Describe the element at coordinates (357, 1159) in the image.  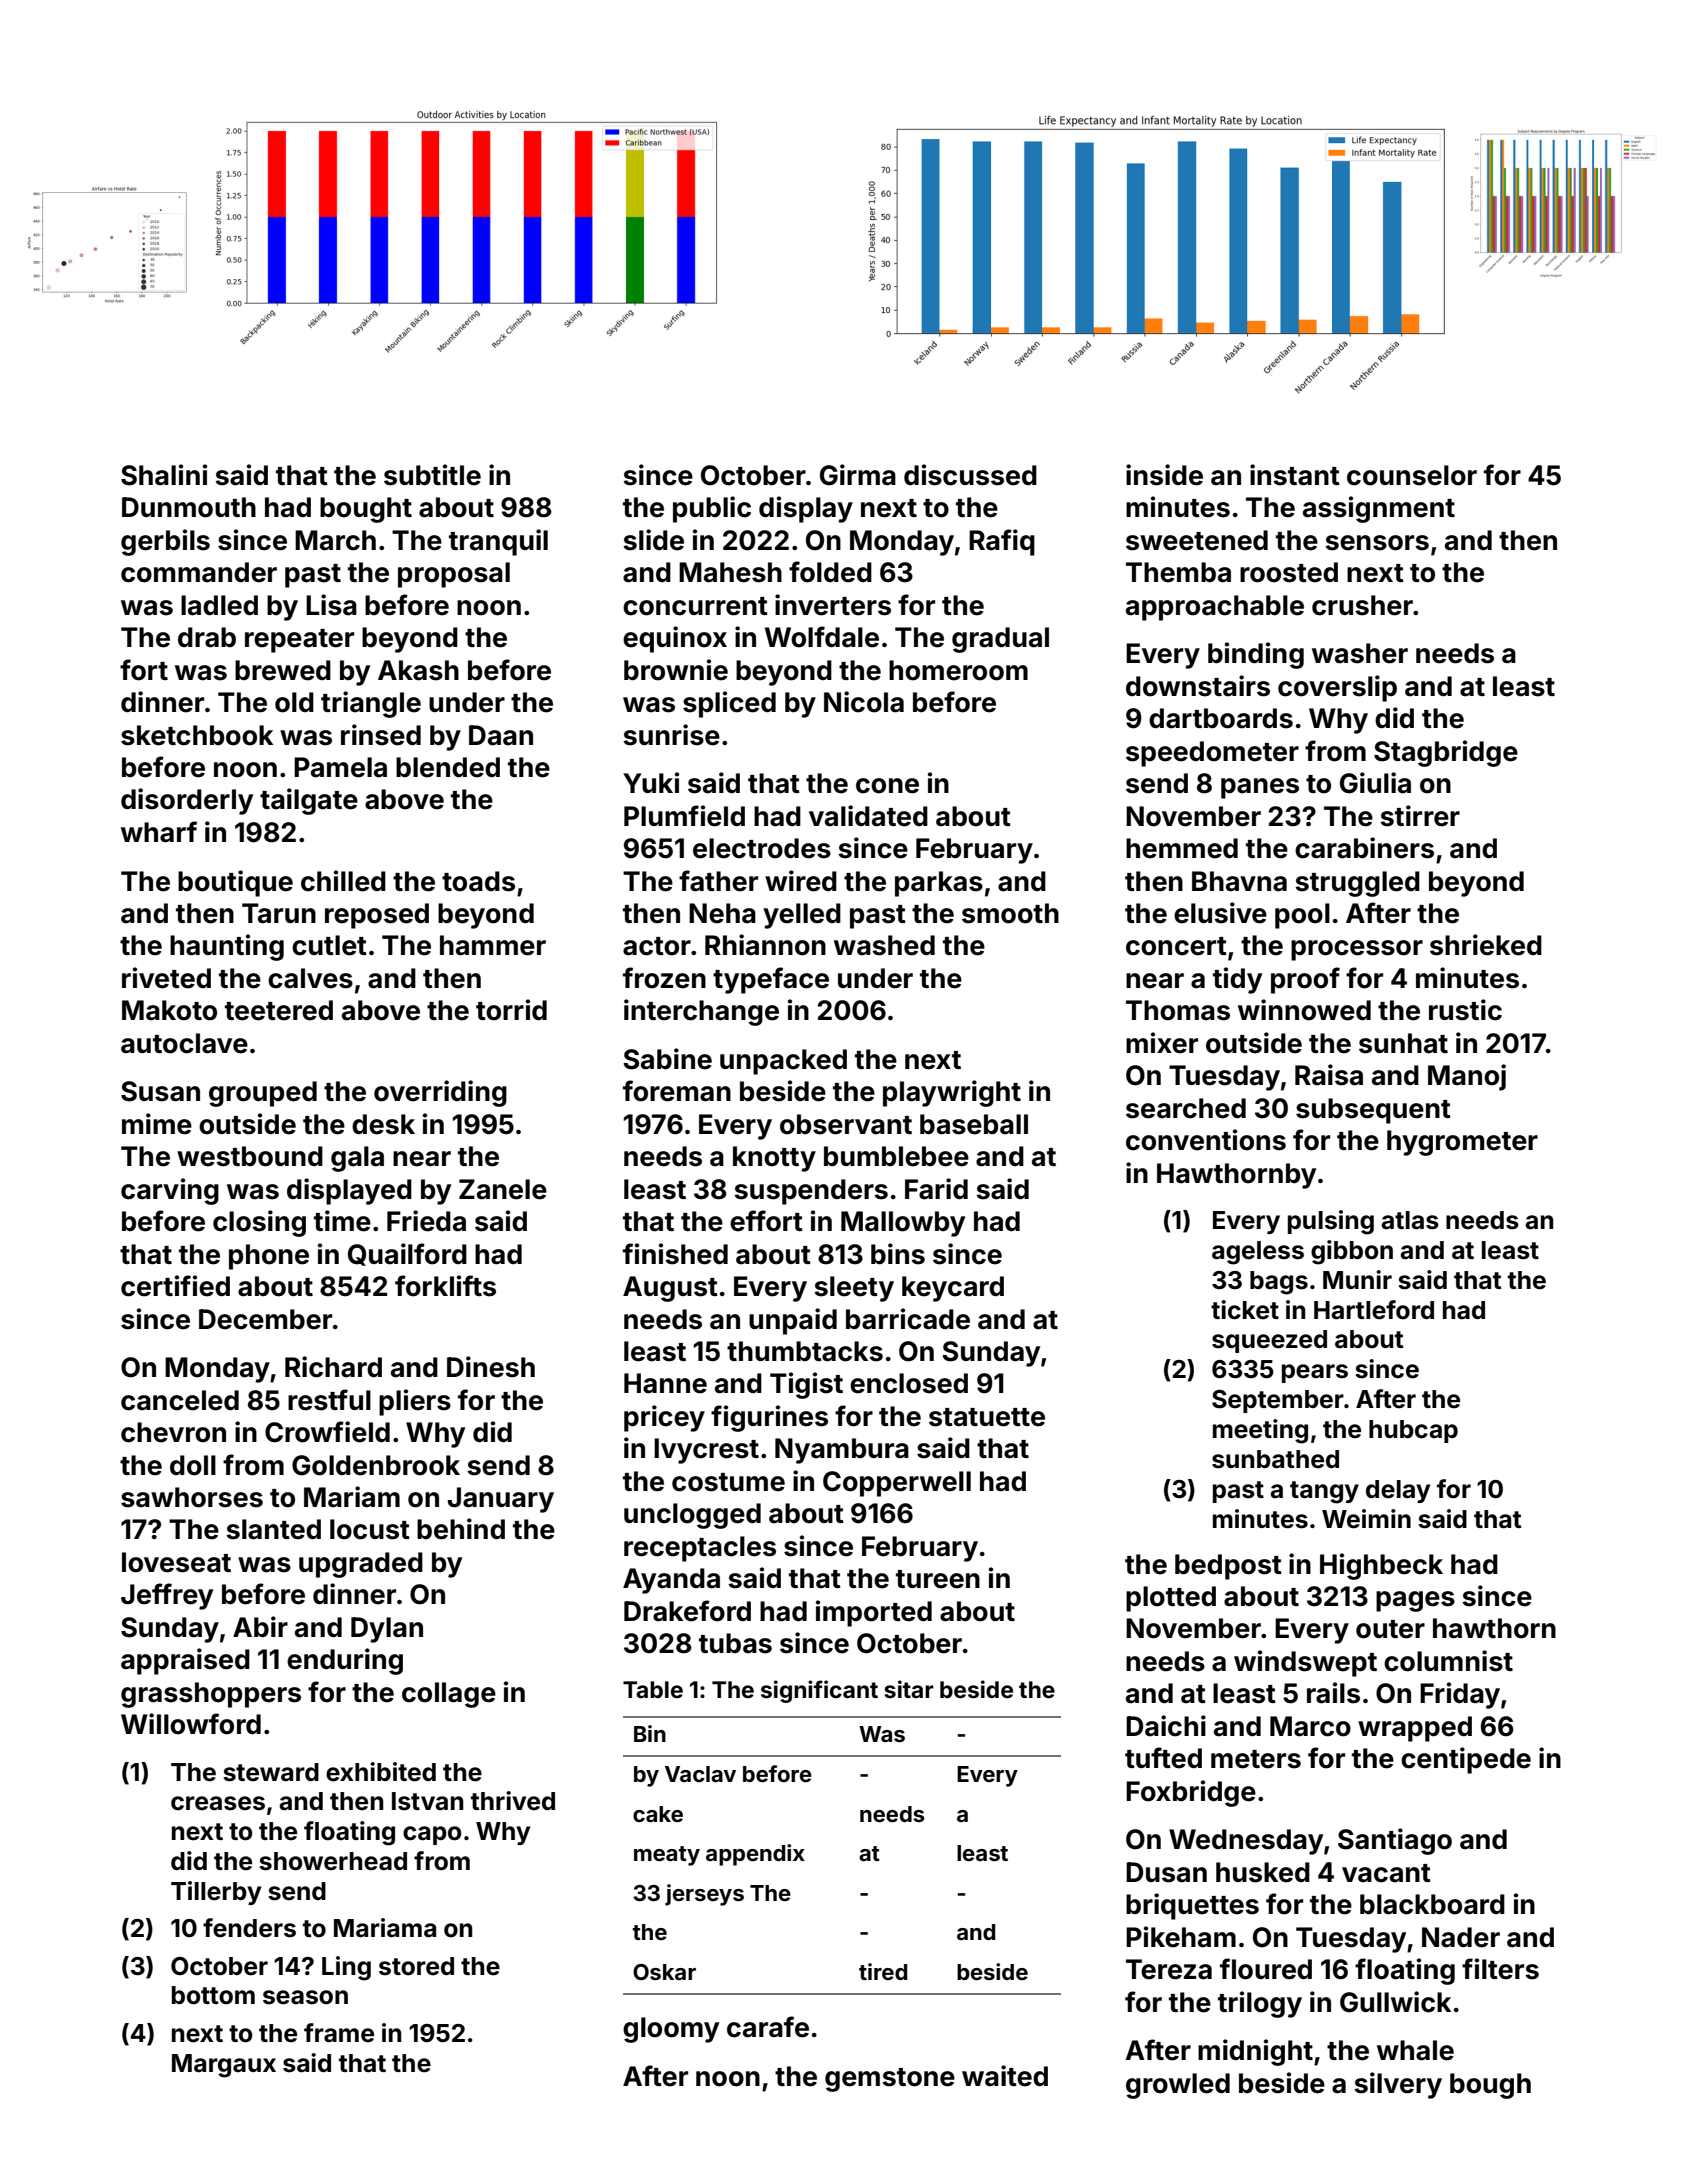
I see `gala` at that location.
